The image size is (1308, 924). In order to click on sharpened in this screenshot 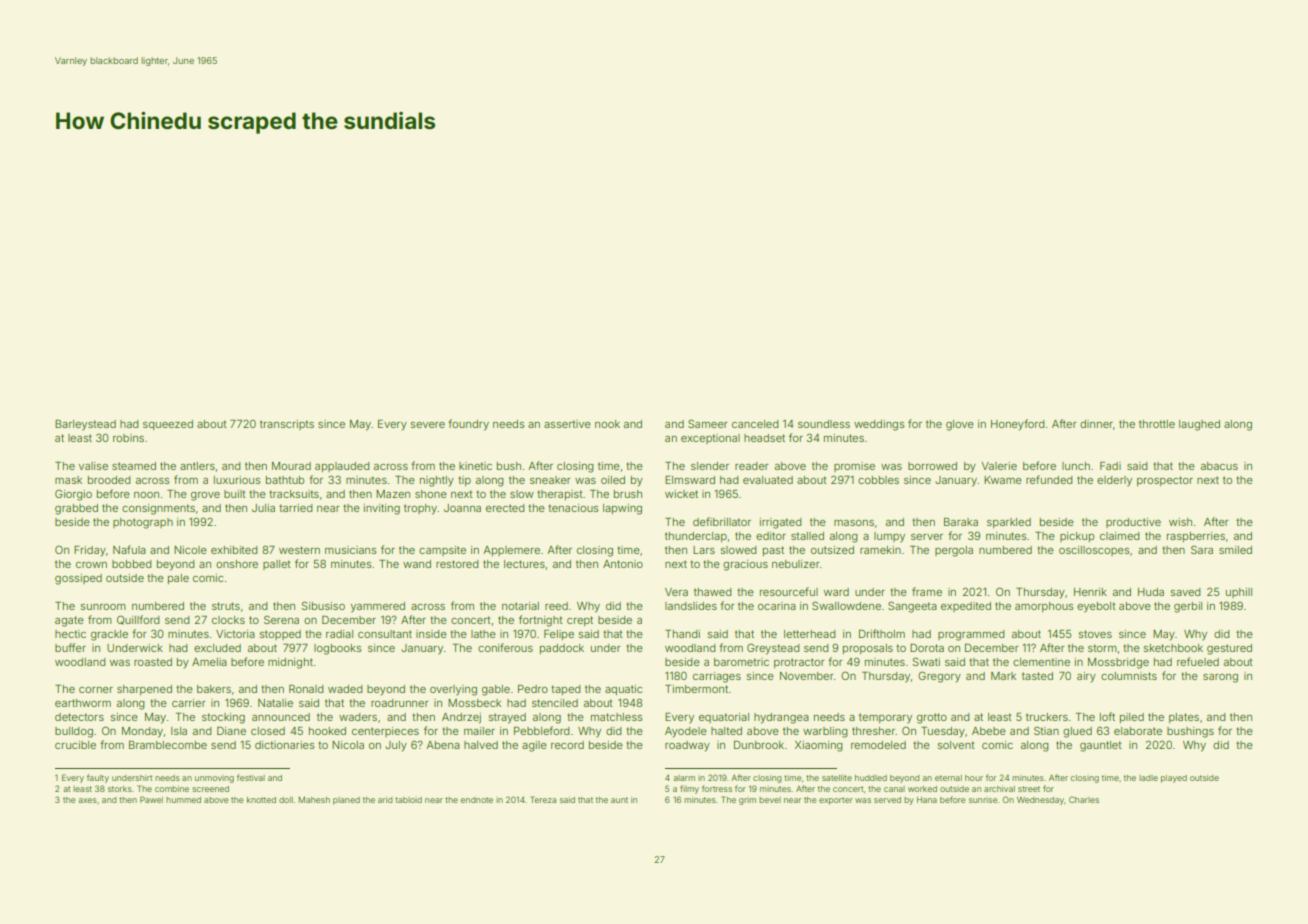, I will do `click(144, 690)`.
